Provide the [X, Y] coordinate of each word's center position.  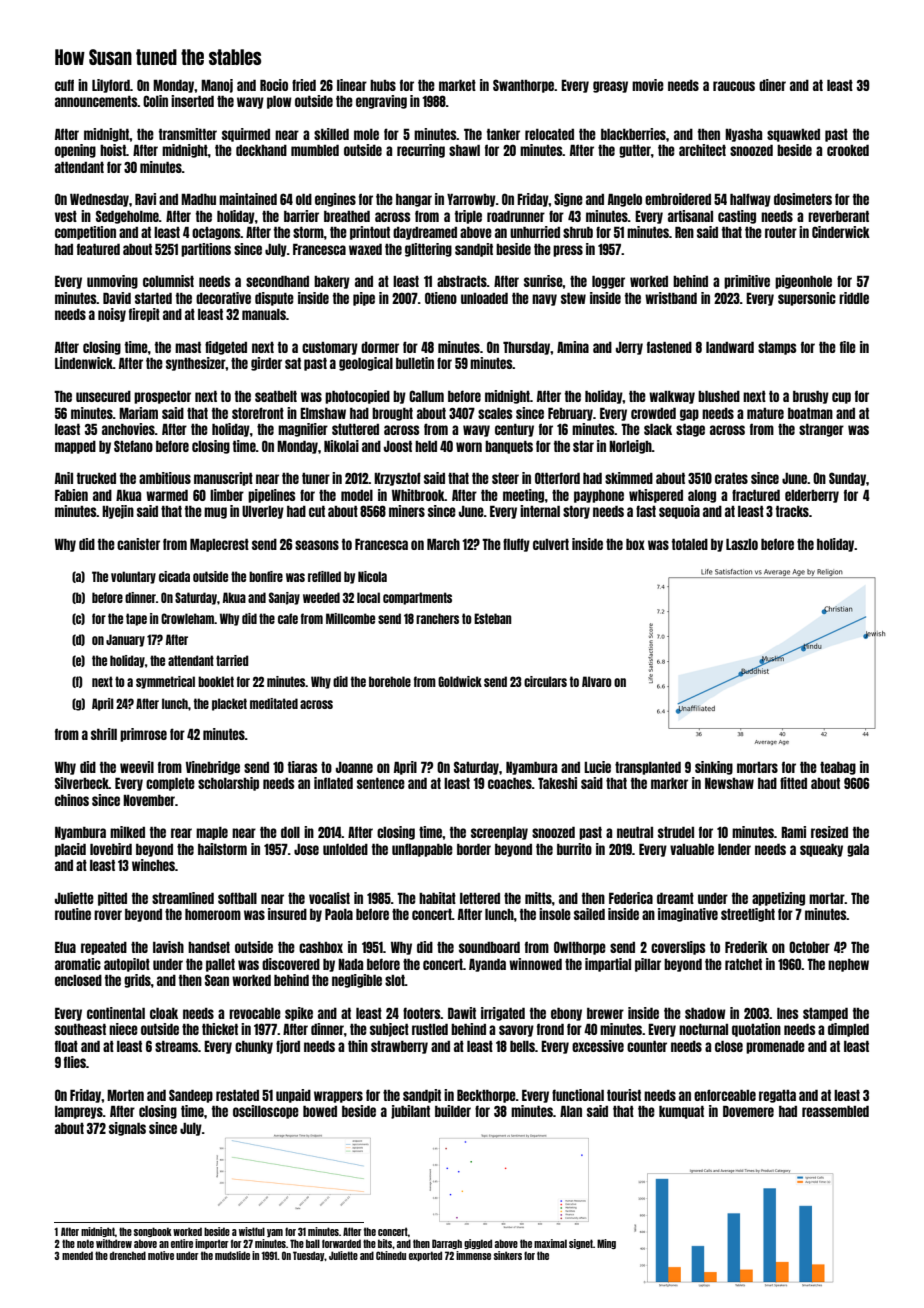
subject [389, 1030]
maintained [248, 199]
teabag [838, 768]
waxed [365, 249]
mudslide [232, 1255]
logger [608, 282]
